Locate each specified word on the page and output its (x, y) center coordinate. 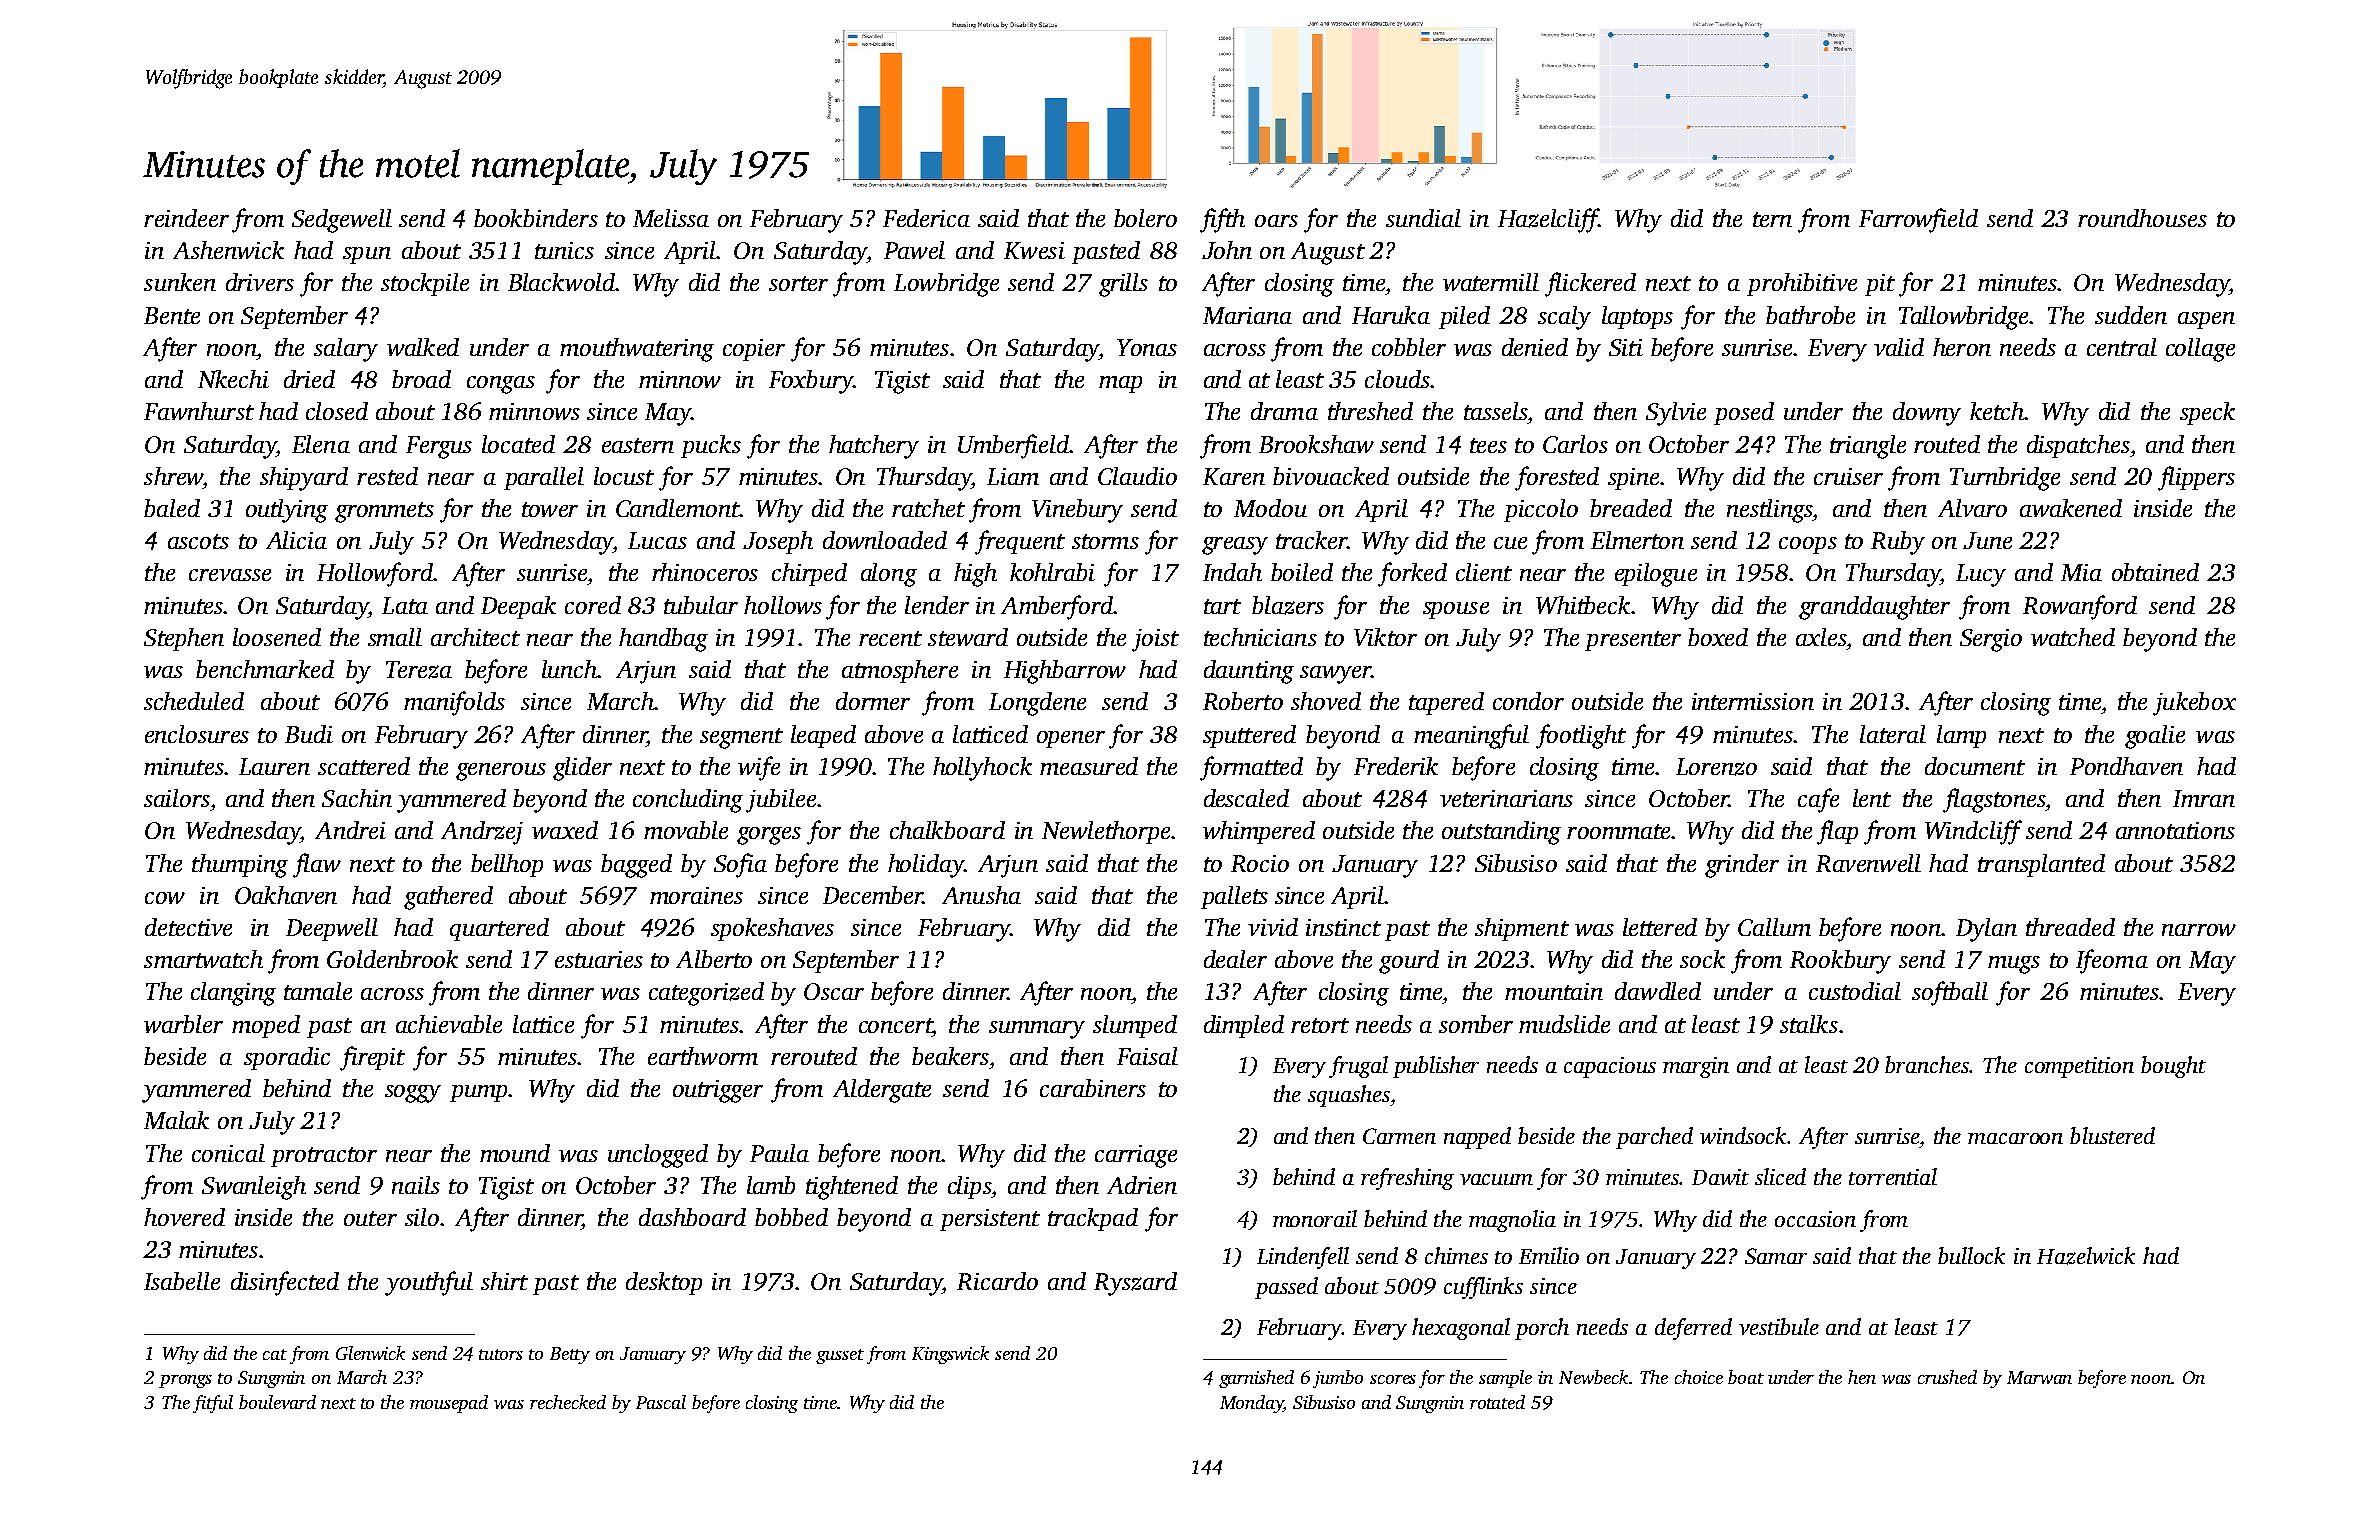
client (1484, 572)
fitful (213, 1404)
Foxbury (811, 382)
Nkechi (233, 379)
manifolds (454, 703)
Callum (1774, 927)
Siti (1626, 347)
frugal (1358, 1067)
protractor (324, 1157)
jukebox (2194, 704)
